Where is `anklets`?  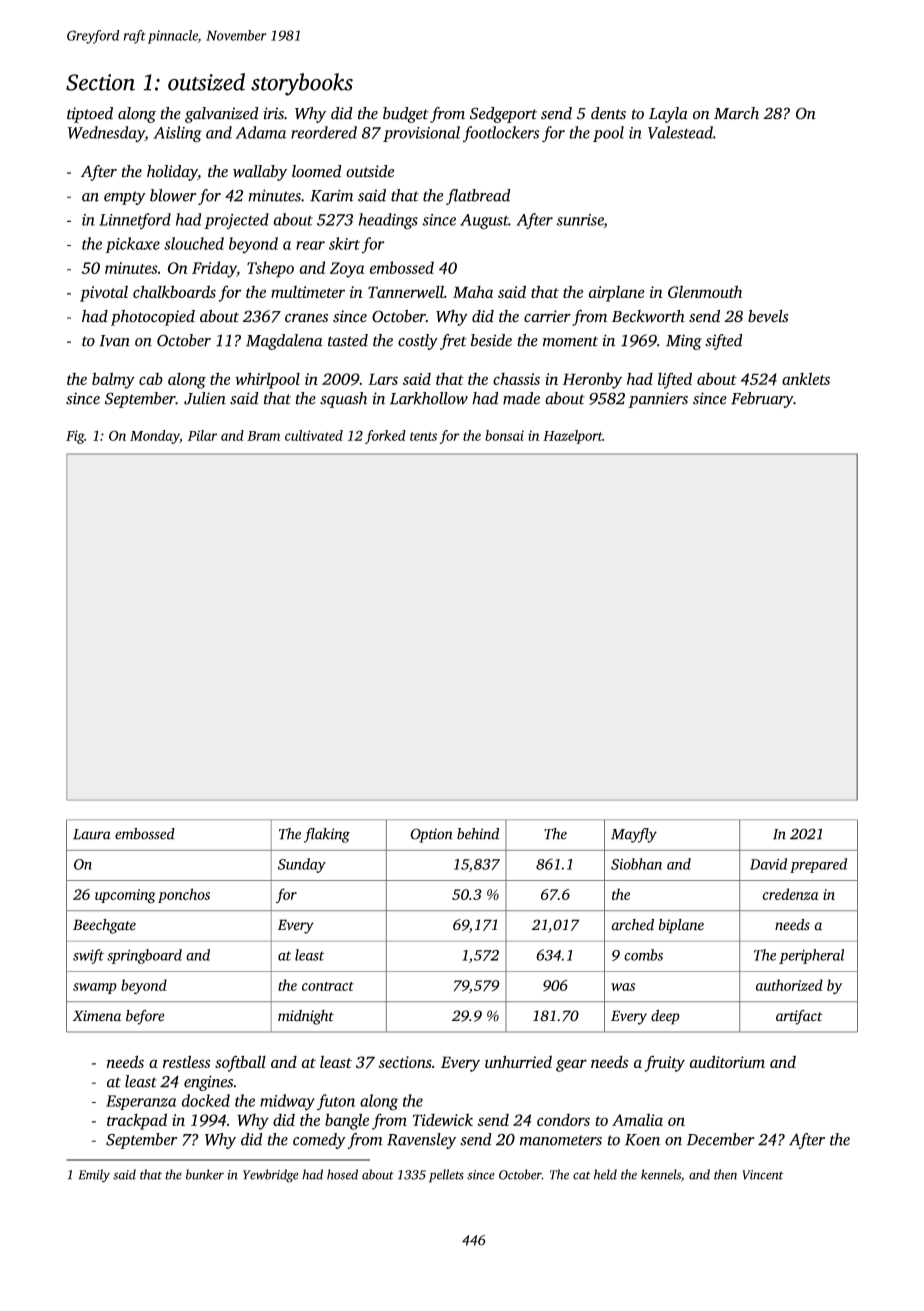 anklets is located at coordinates (806, 378).
